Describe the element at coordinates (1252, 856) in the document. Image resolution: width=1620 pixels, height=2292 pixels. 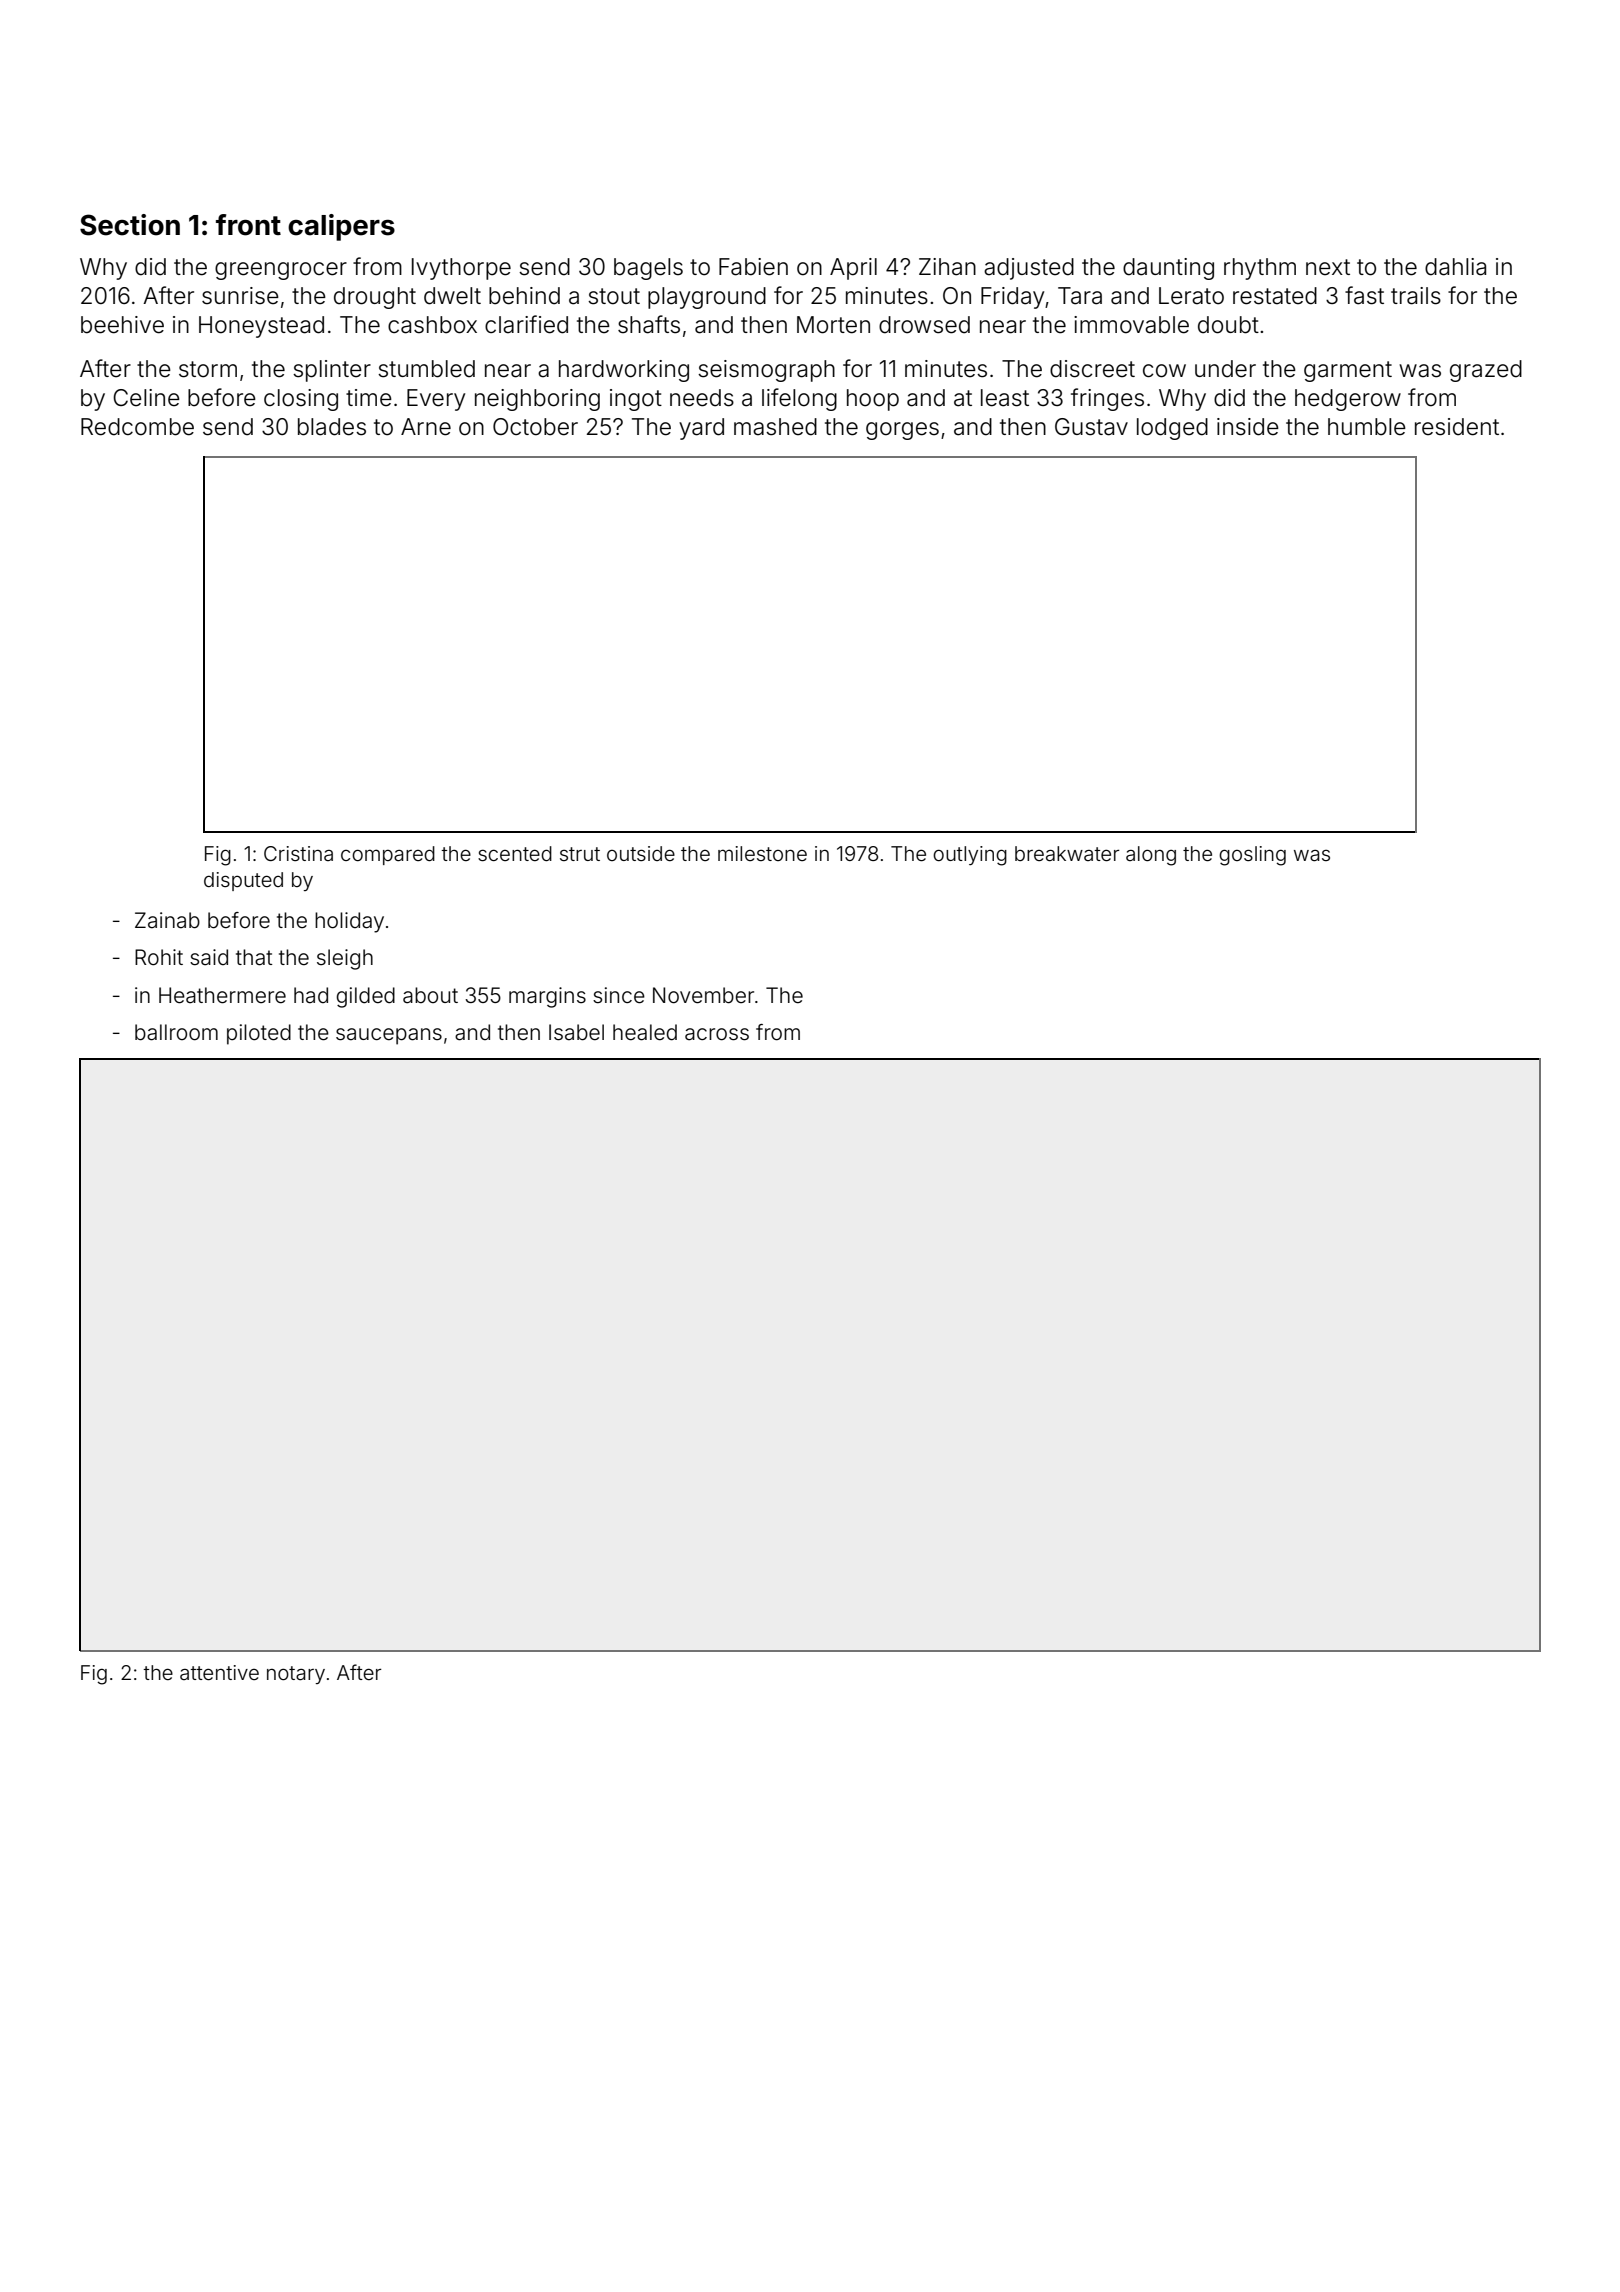
I see `gosling` at that location.
